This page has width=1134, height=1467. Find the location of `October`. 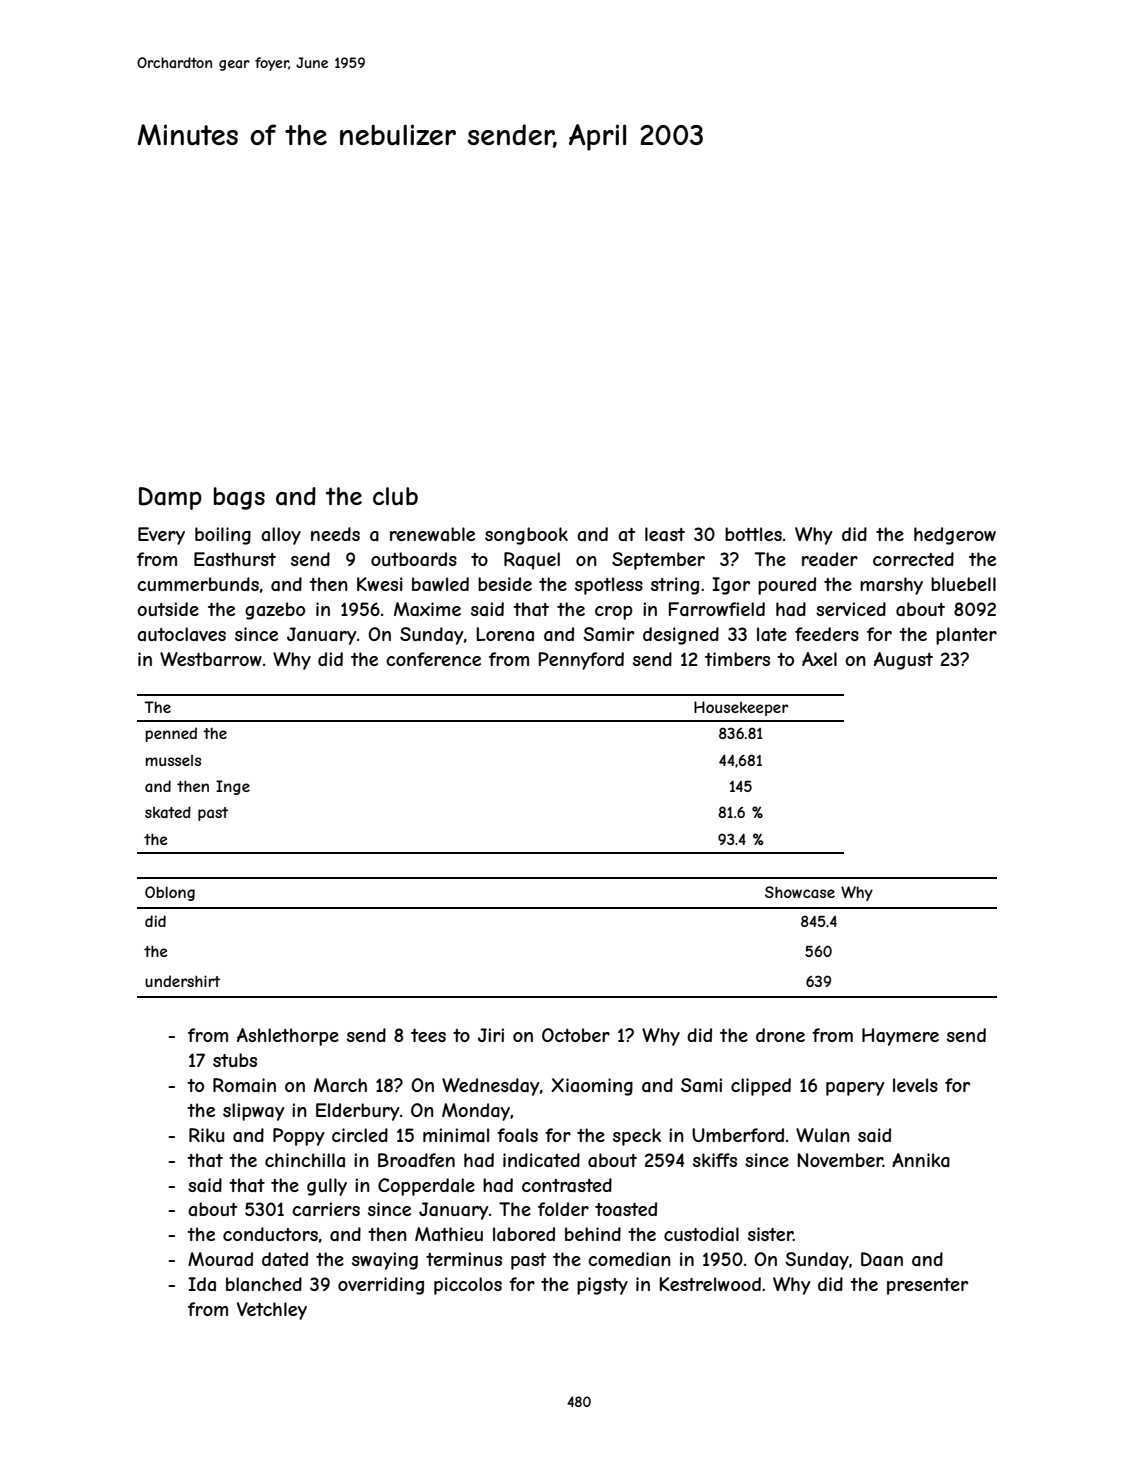

October is located at coordinates (576, 1035).
